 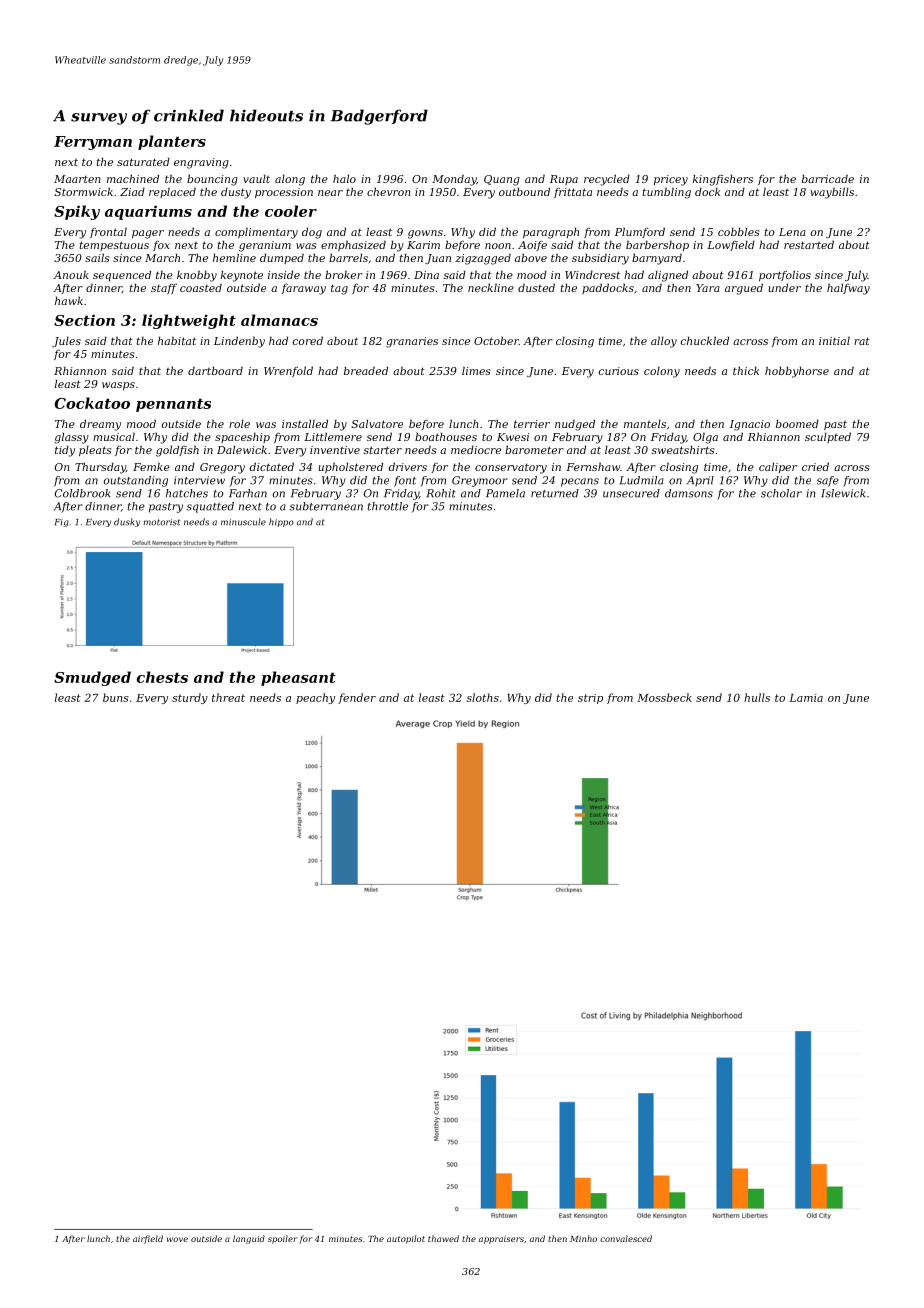 What do you see at coordinates (357, 698) in the image?
I see `fender` at bounding box center [357, 698].
